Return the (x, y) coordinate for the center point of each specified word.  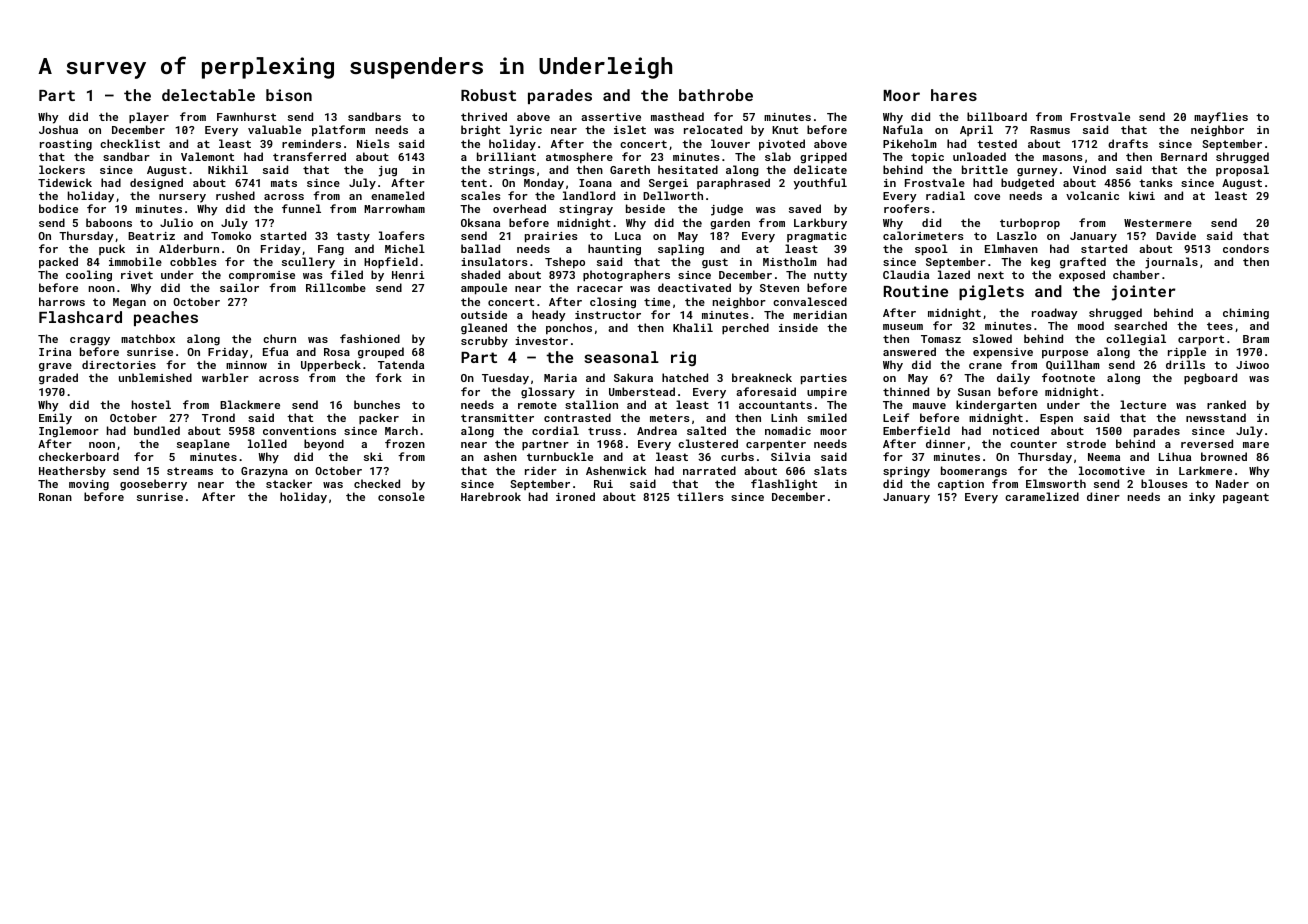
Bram (1256, 339)
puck (112, 249)
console (401, 496)
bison (289, 95)
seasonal (621, 357)
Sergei (668, 184)
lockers (62, 169)
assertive (611, 117)
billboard (997, 116)
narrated (709, 470)
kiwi (1142, 195)
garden (730, 224)
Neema (1104, 457)
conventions (299, 431)
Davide (1176, 235)
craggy (90, 341)
